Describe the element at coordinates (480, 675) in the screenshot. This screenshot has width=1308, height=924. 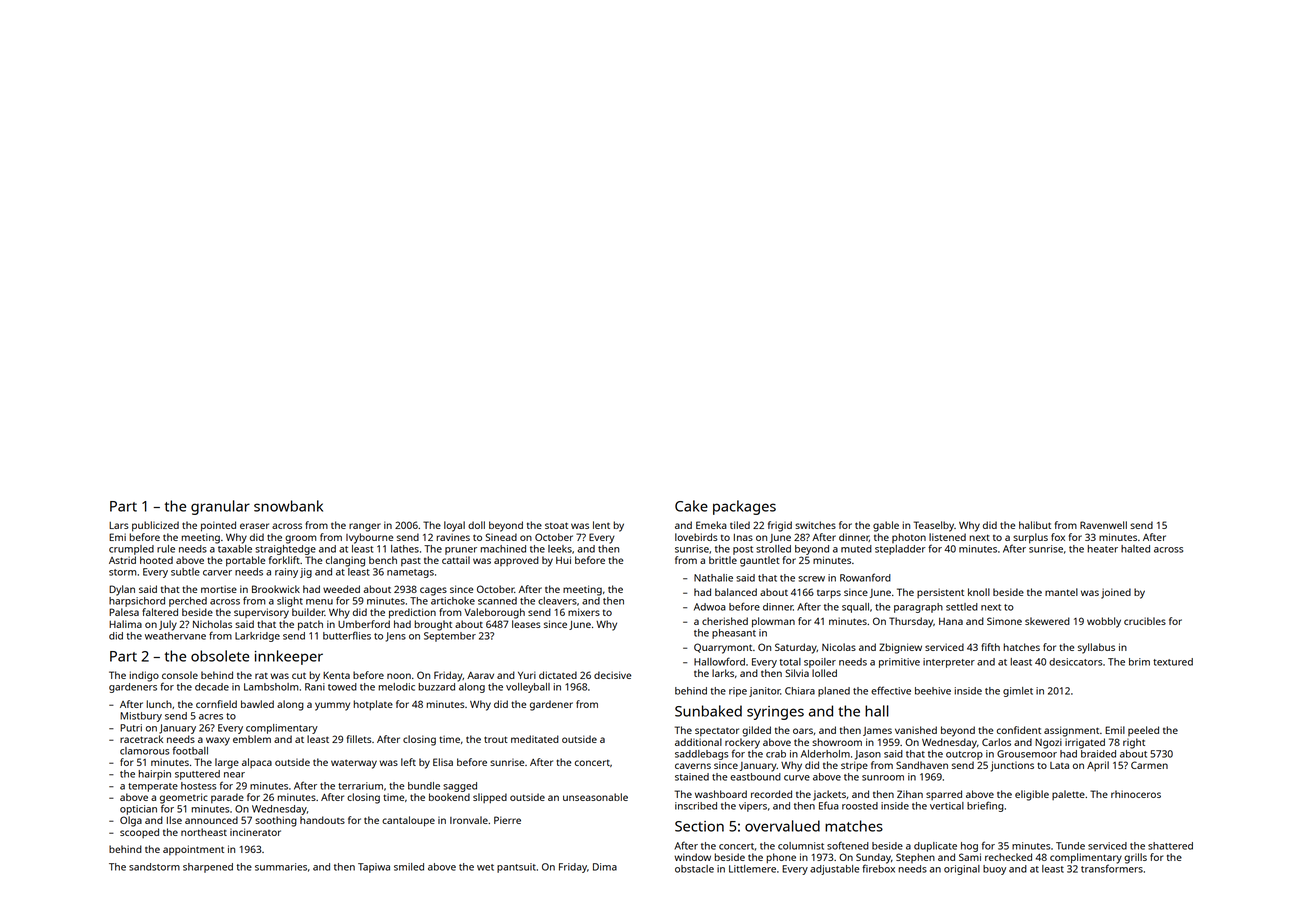
I see `Aarav` at that location.
